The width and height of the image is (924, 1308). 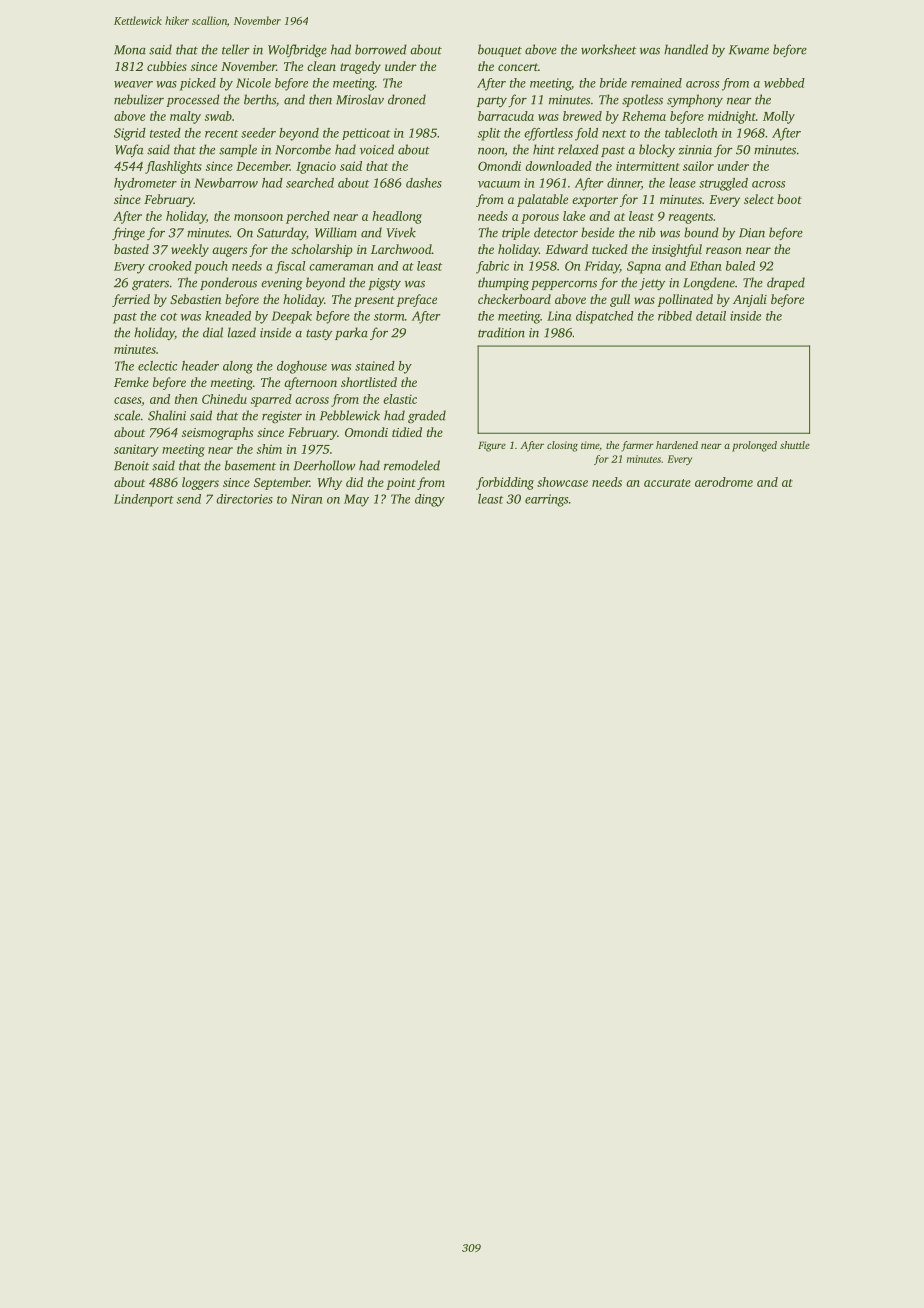 What do you see at coordinates (224, 399) in the image?
I see `Chinedu` at bounding box center [224, 399].
